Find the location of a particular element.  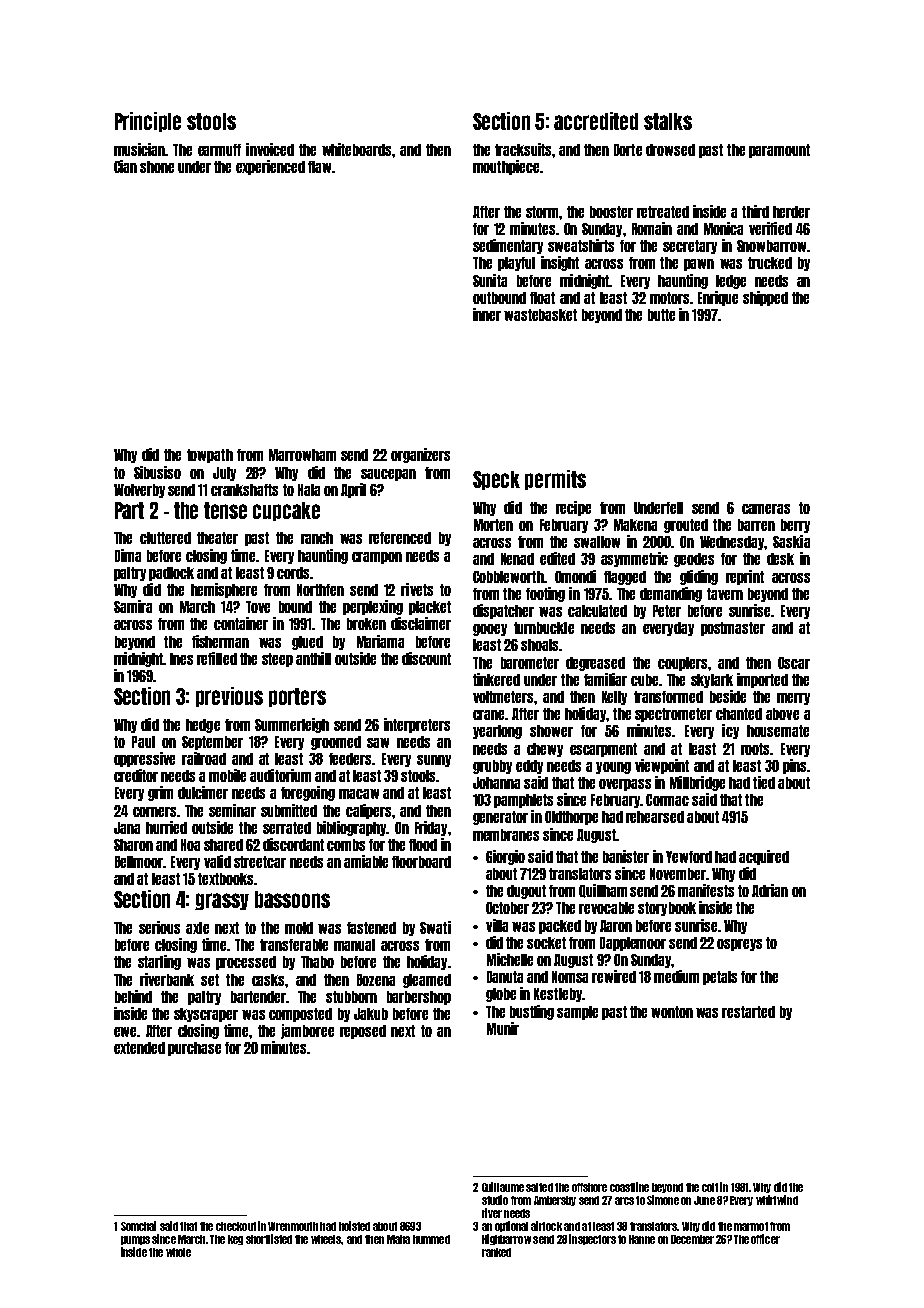

amiable is located at coordinates (366, 861).
